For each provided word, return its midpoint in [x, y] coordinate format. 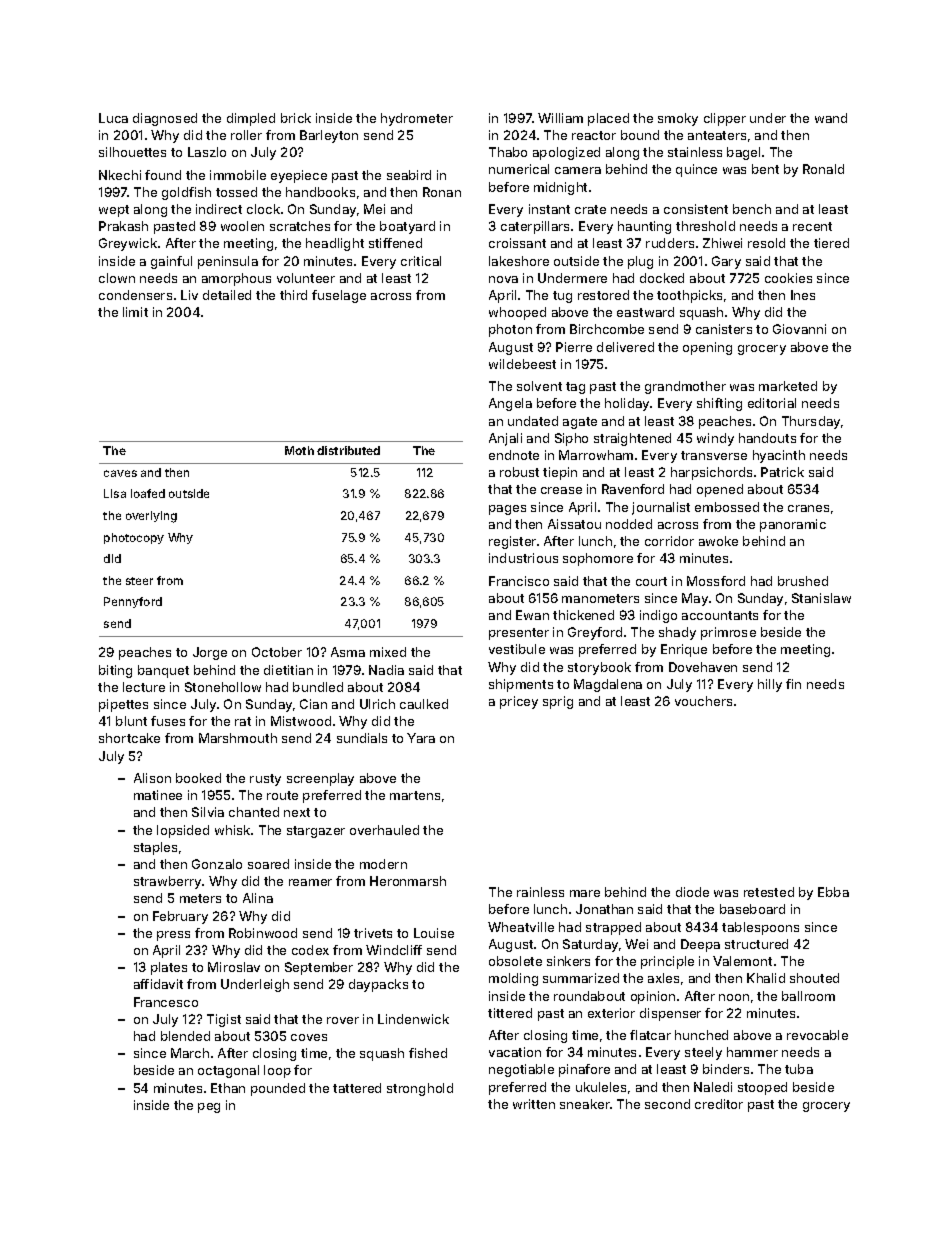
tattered [357, 1088]
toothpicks [689, 296]
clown [117, 278]
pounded [278, 1089]
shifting [719, 404]
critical [421, 261]
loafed [148, 493]
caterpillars [535, 227]
